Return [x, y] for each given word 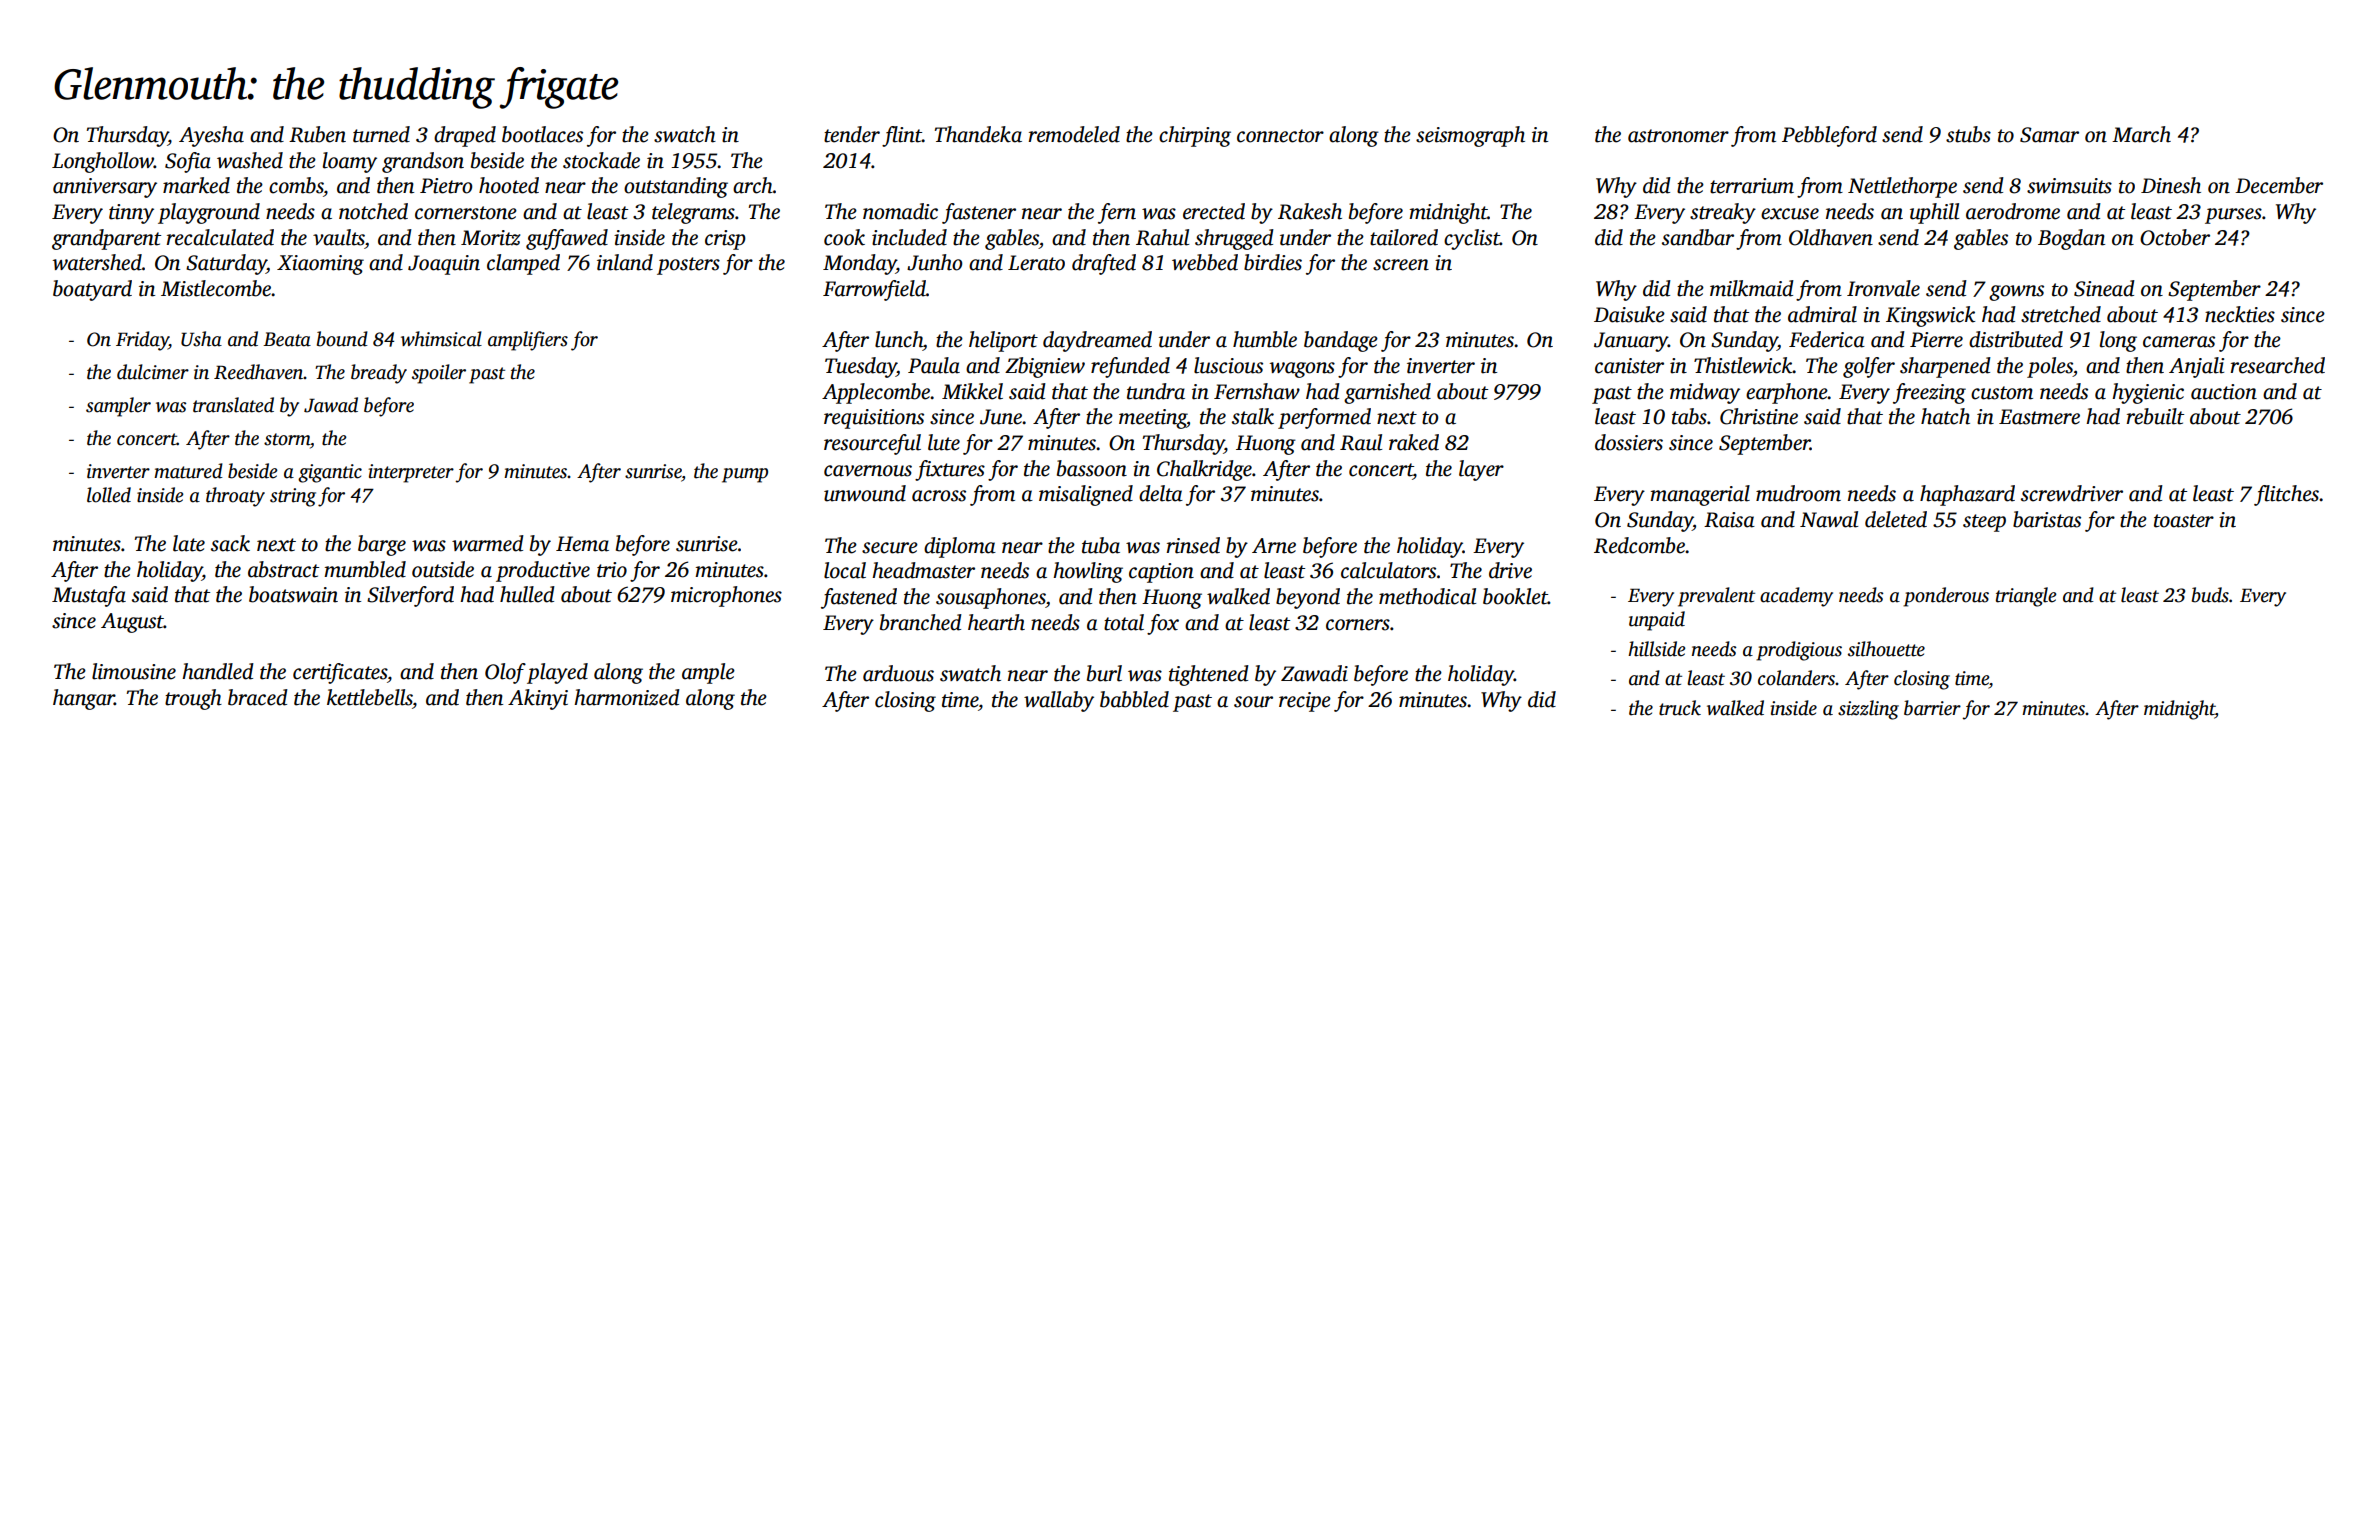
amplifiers [528, 341]
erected [1214, 211]
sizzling [1868, 710]
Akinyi [538, 699]
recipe [1305, 702]
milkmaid [1752, 288]
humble [1265, 339]
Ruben [317, 134]
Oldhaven [1831, 237]
